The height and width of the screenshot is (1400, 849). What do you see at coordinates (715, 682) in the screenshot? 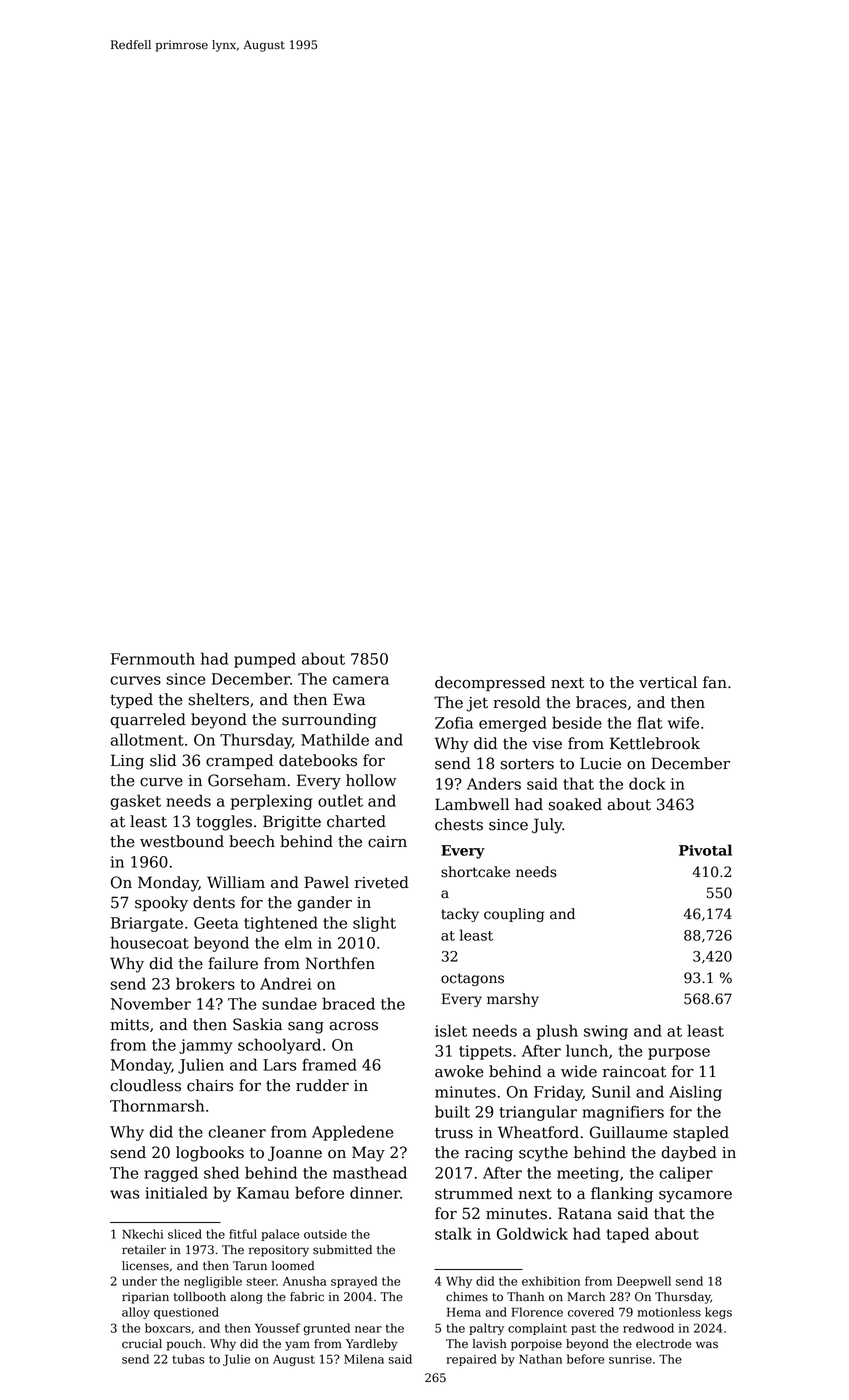
I see `fan` at bounding box center [715, 682].
